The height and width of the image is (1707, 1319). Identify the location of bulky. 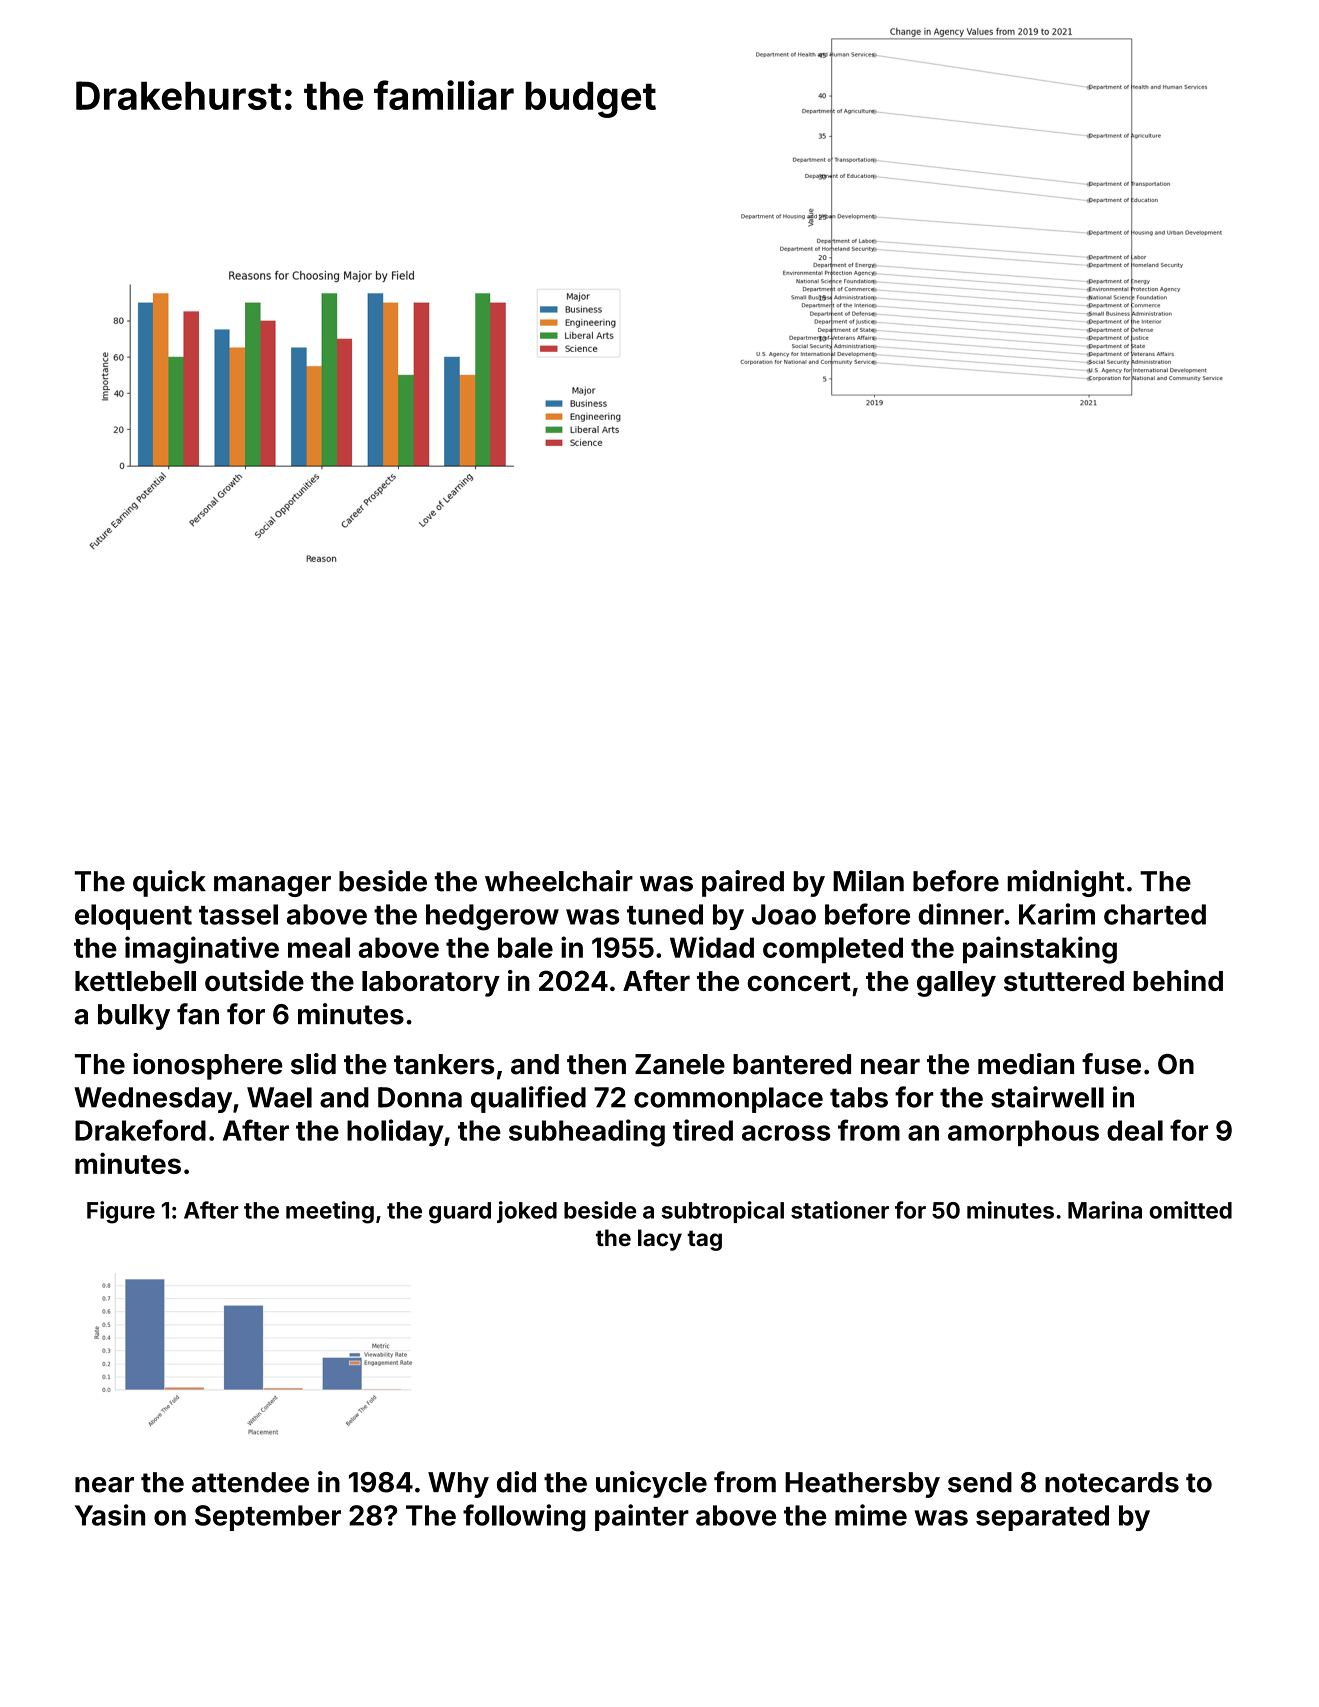
(134, 1017).
